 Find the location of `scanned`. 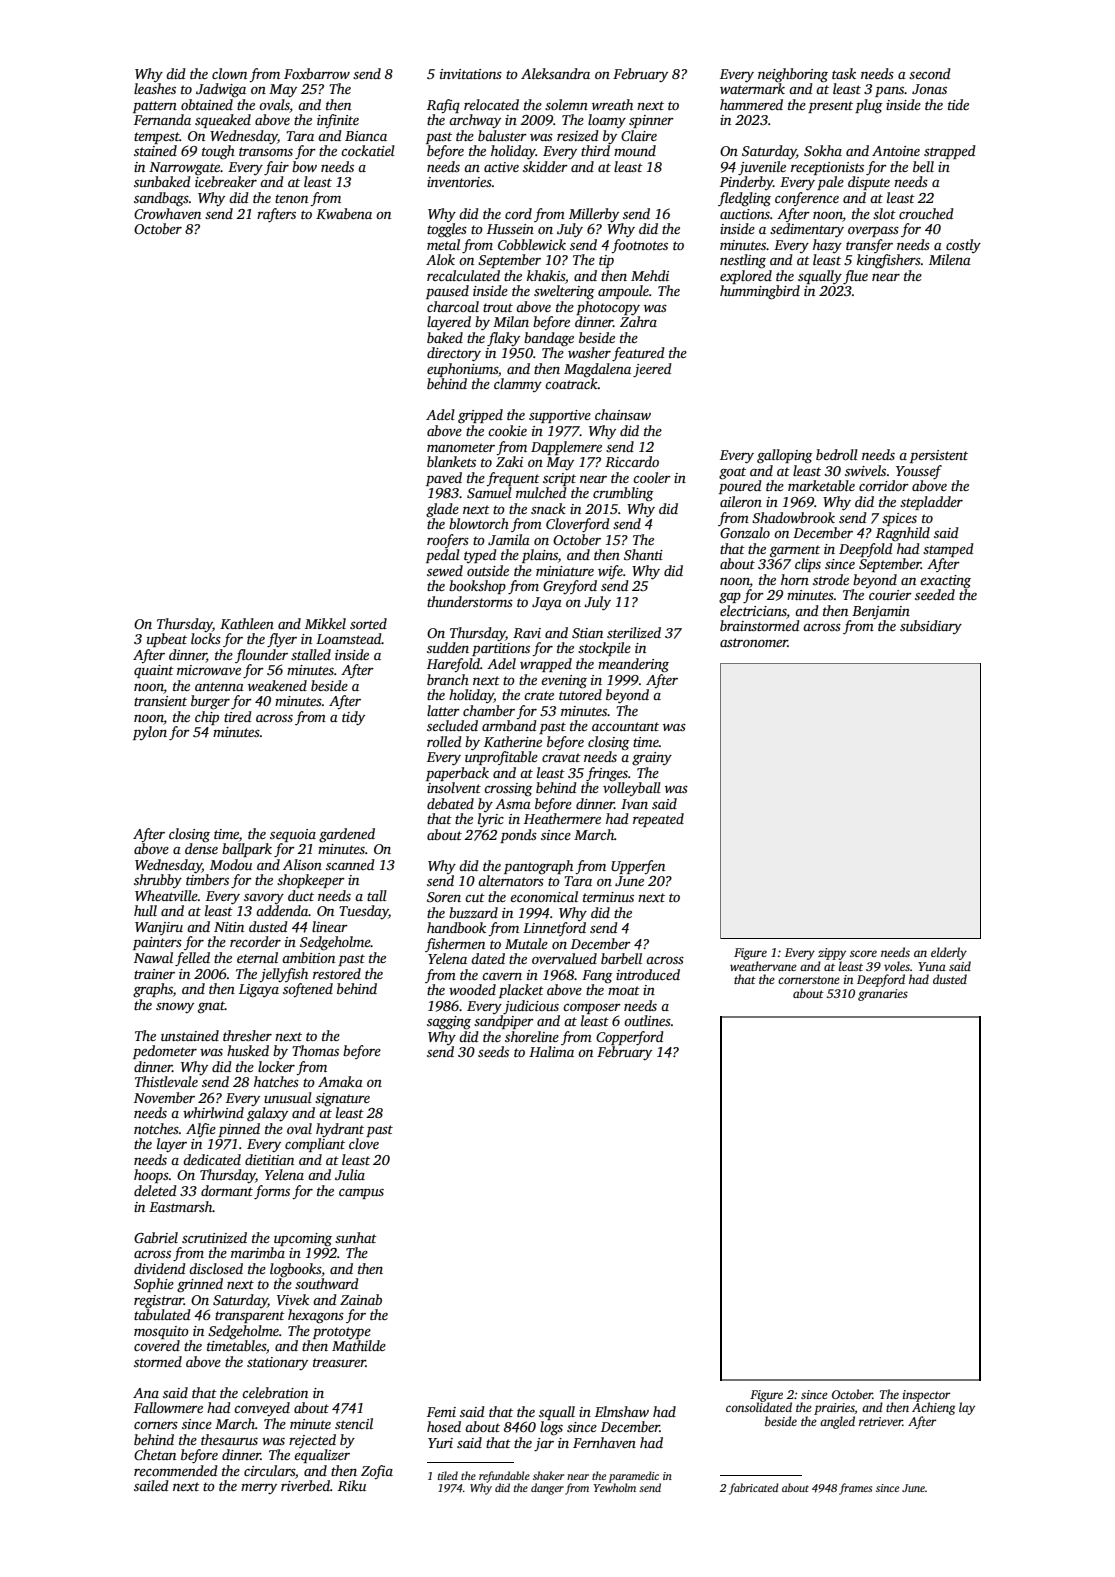

scanned is located at coordinates (350, 864).
